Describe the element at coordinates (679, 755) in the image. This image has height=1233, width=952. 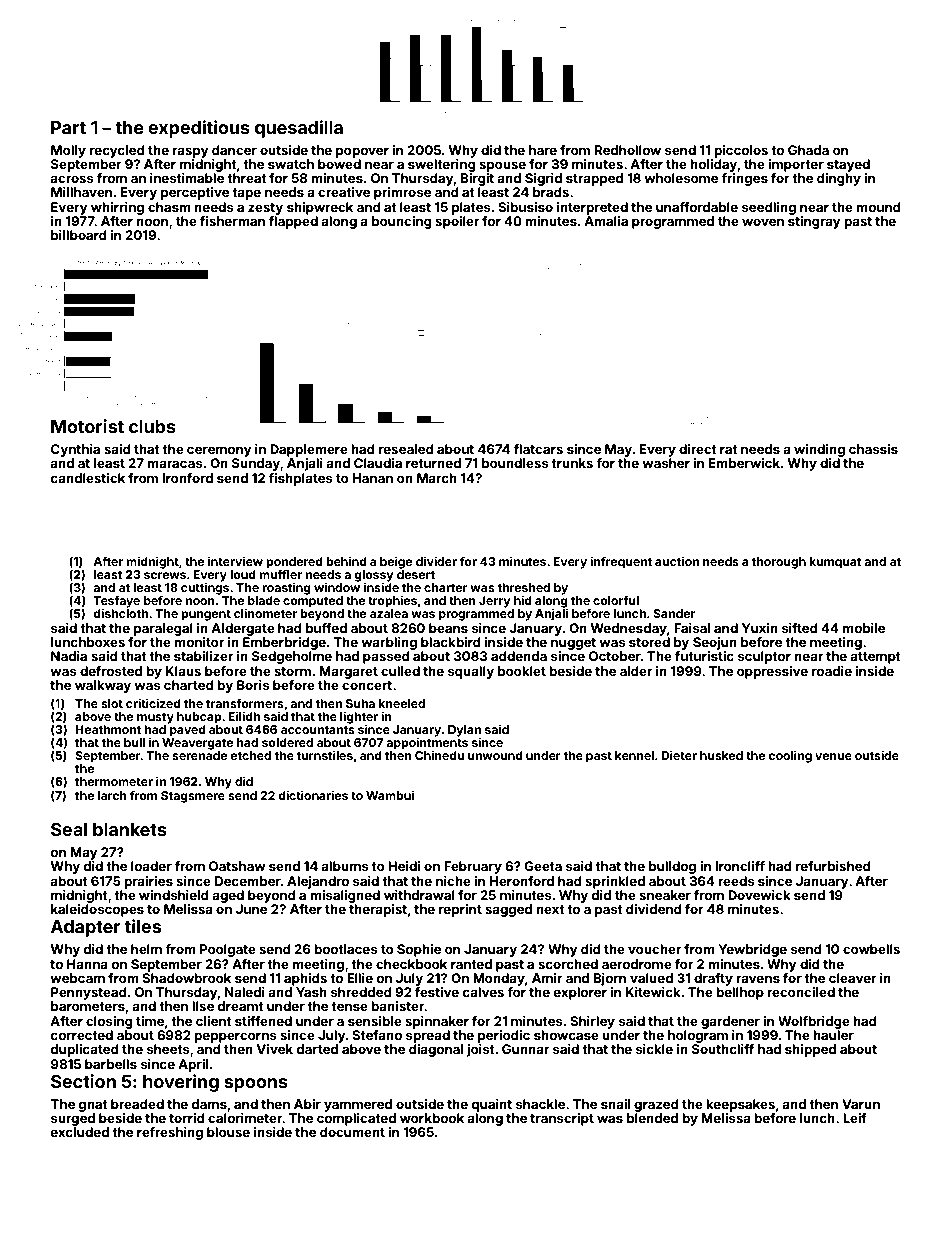
I see `Dieter` at that location.
